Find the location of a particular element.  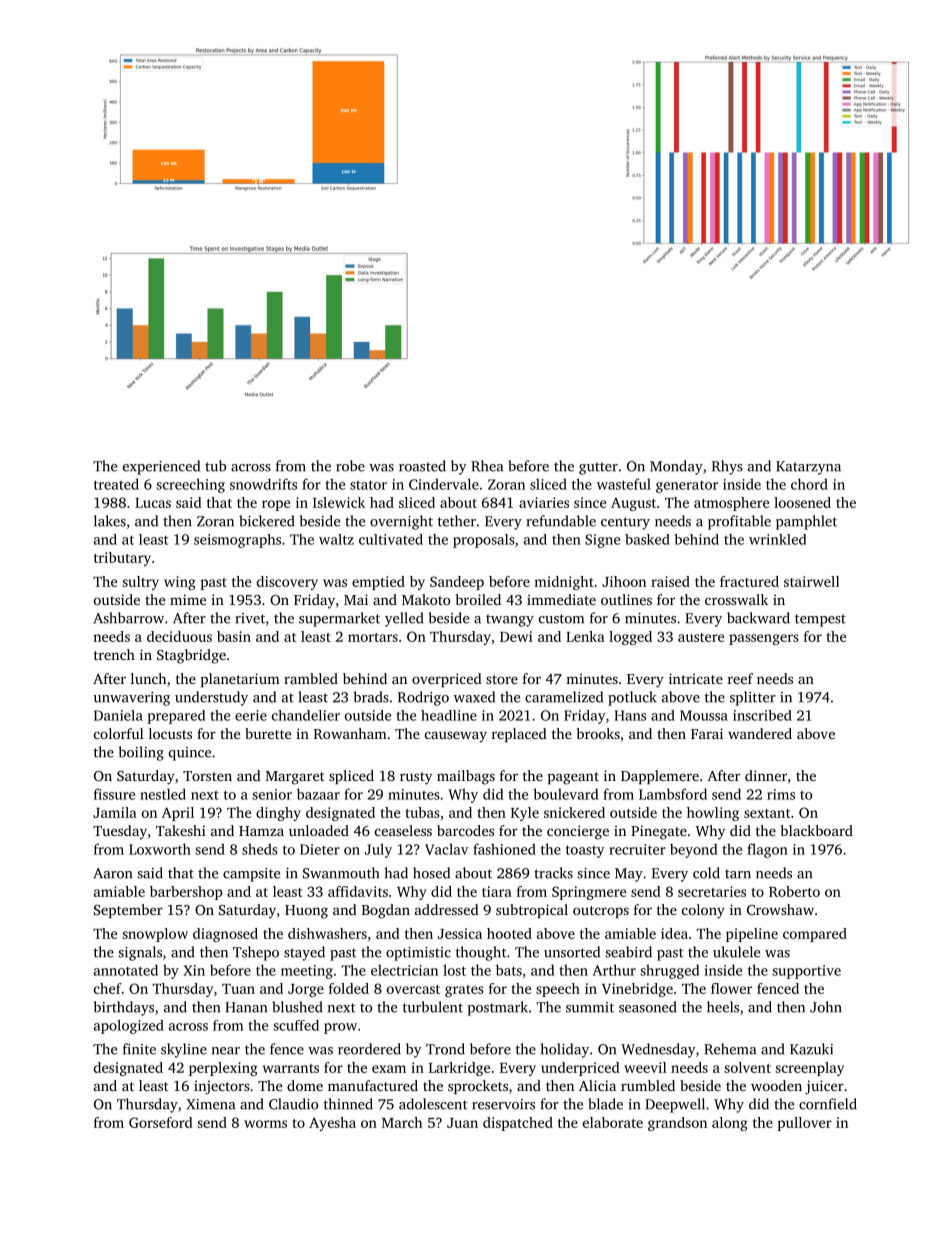

Jihoon is located at coordinates (624, 581).
